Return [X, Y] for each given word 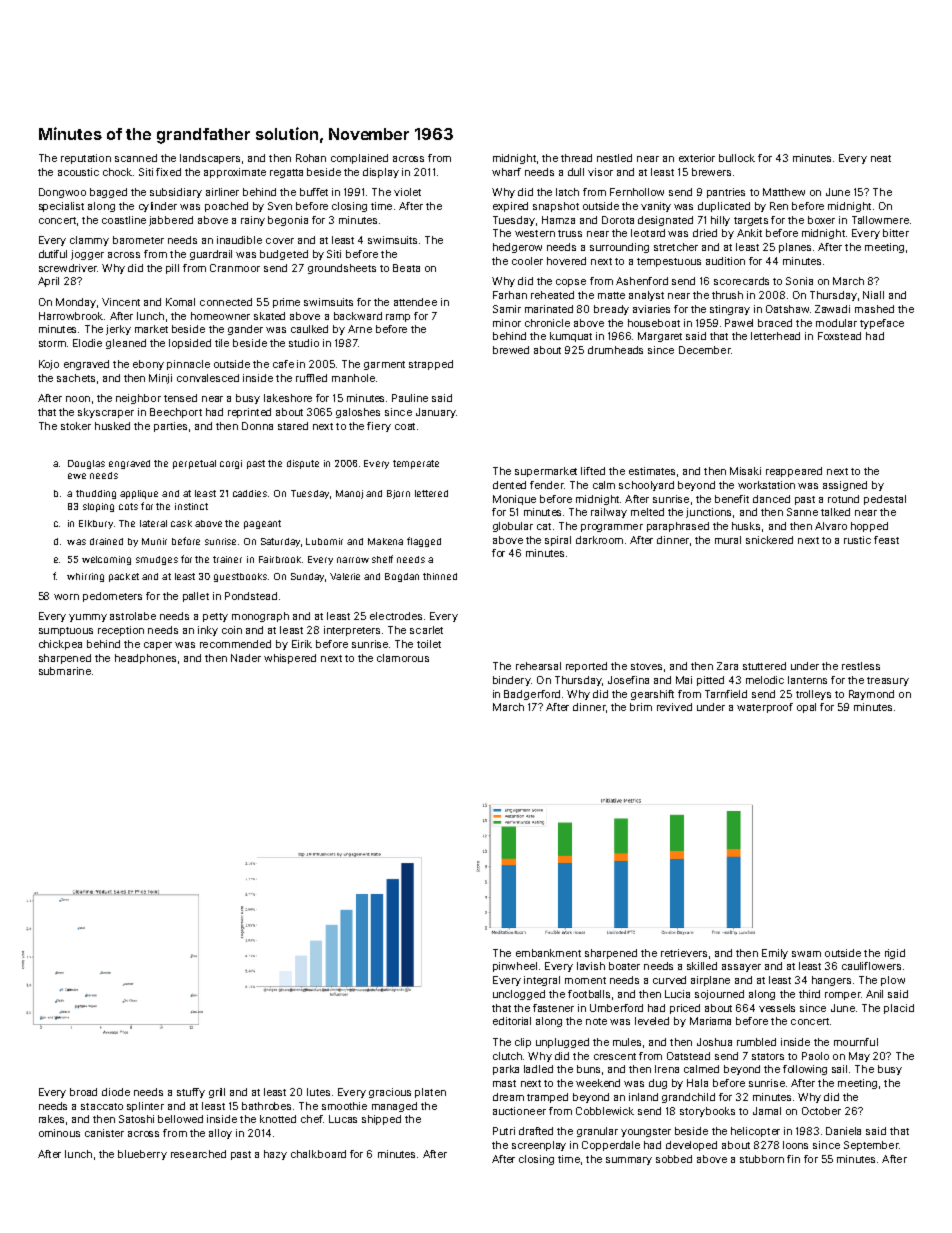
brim [641, 707]
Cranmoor [235, 268]
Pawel [739, 323]
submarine [65, 671]
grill [217, 1093]
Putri [504, 1131]
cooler [527, 261]
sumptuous [66, 631]
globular [513, 527]
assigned [845, 486]
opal [806, 708]
